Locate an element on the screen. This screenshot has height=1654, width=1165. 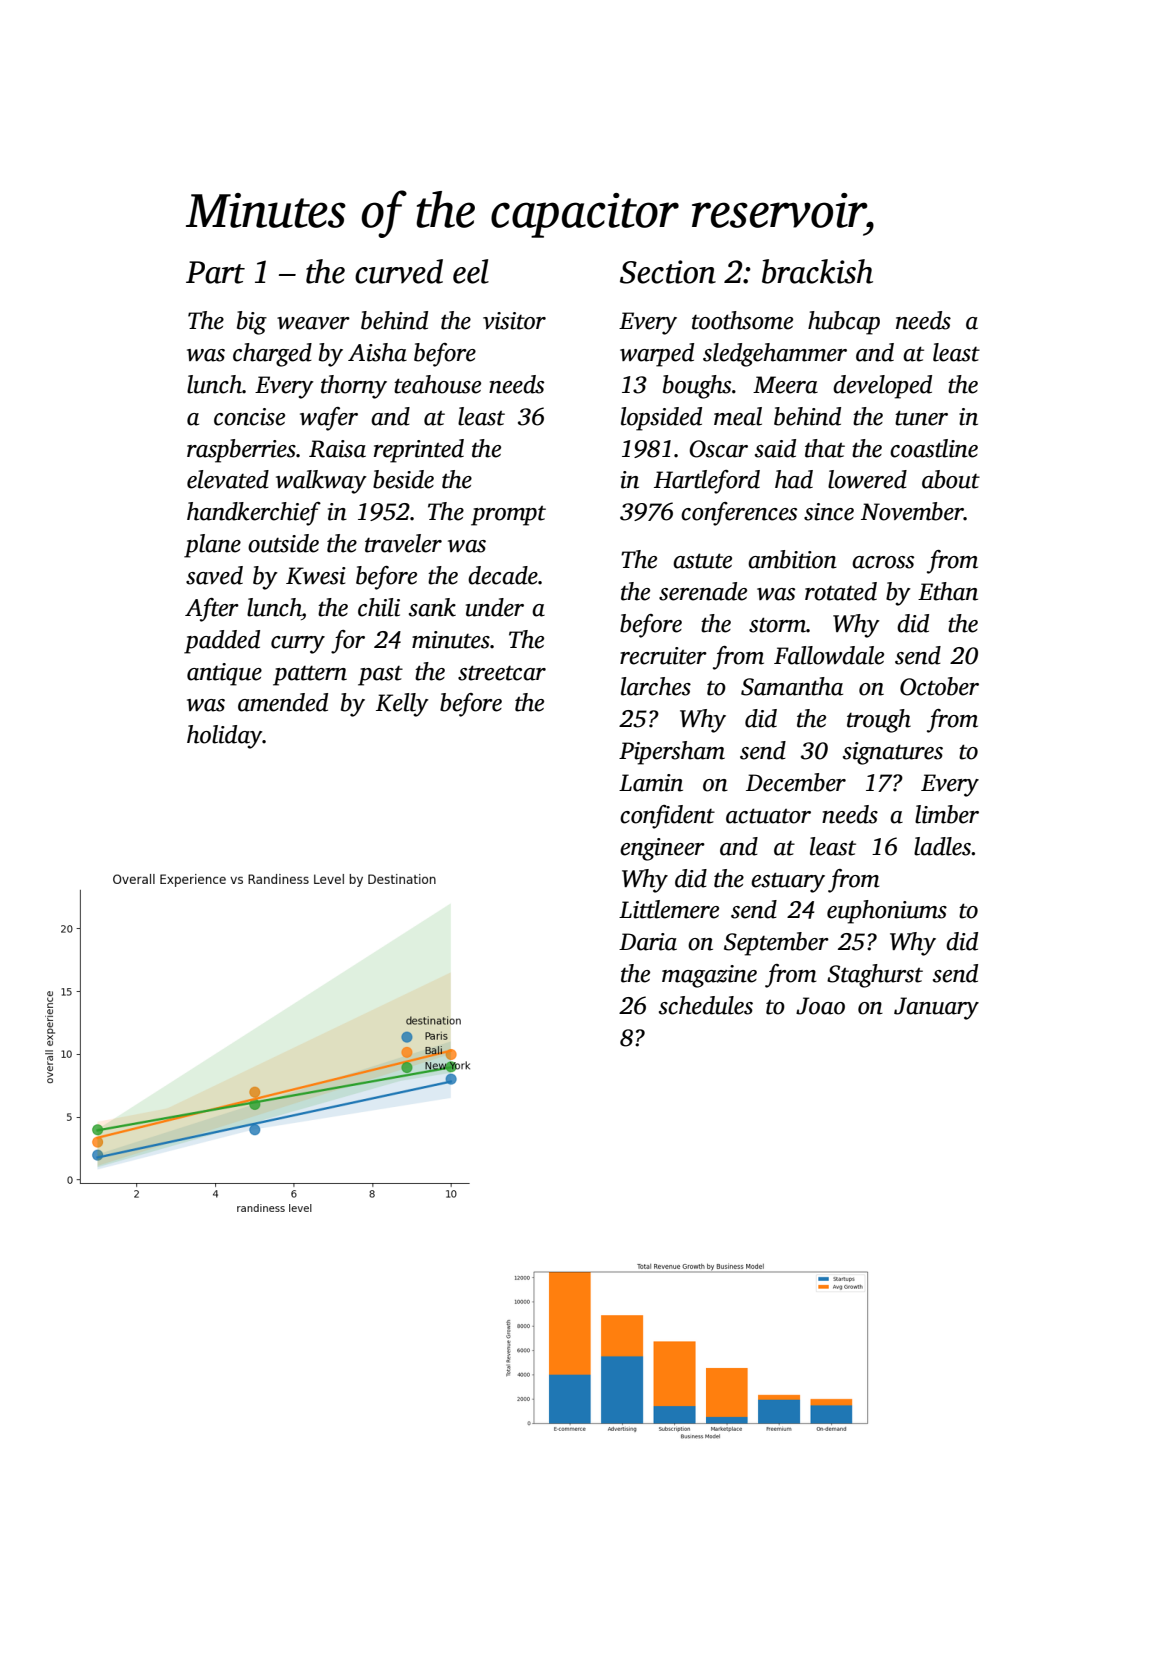
Ethan is located at coordinates (948, 591).
